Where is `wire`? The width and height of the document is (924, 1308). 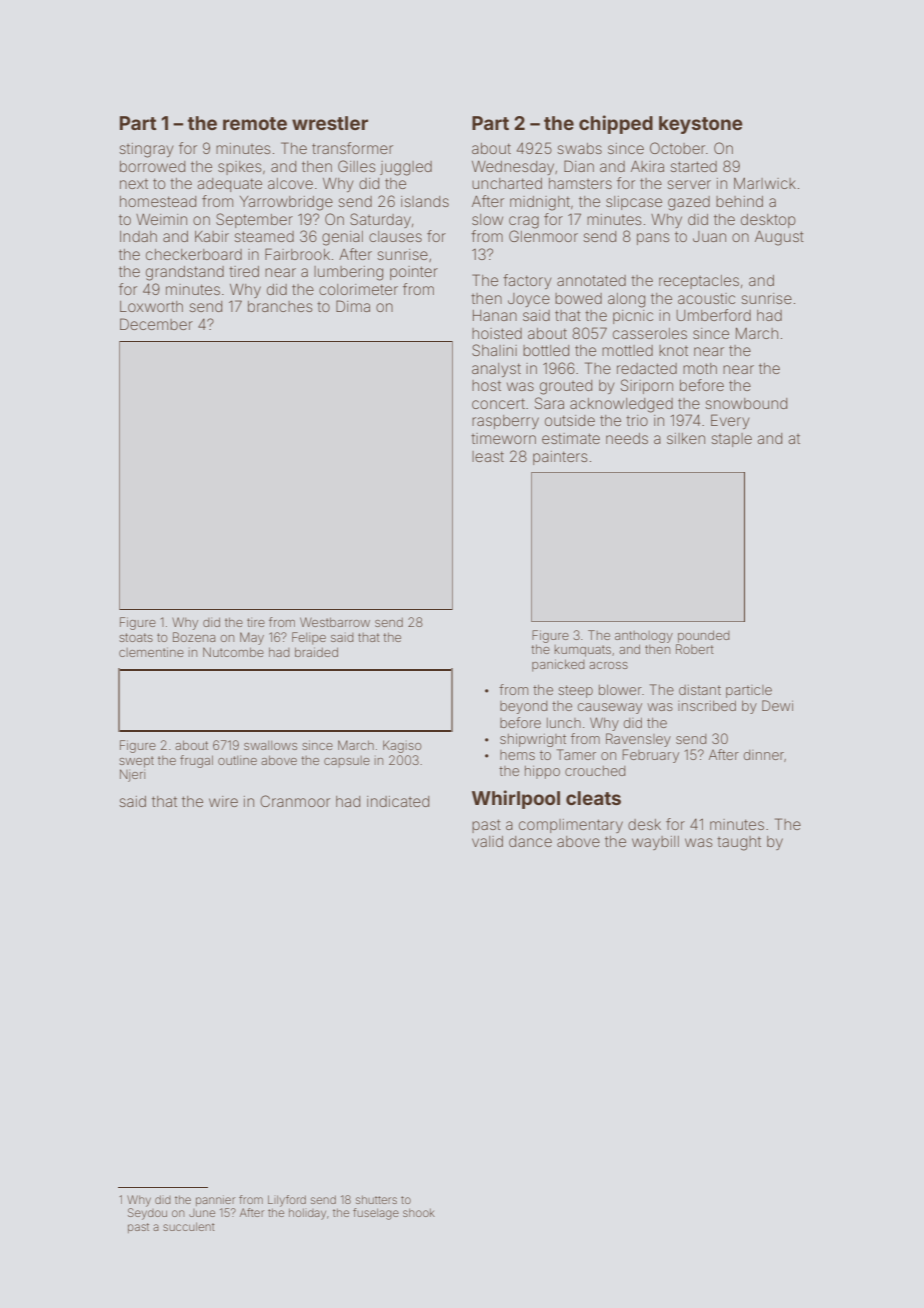
wire is located at coordinates (223, 801).
